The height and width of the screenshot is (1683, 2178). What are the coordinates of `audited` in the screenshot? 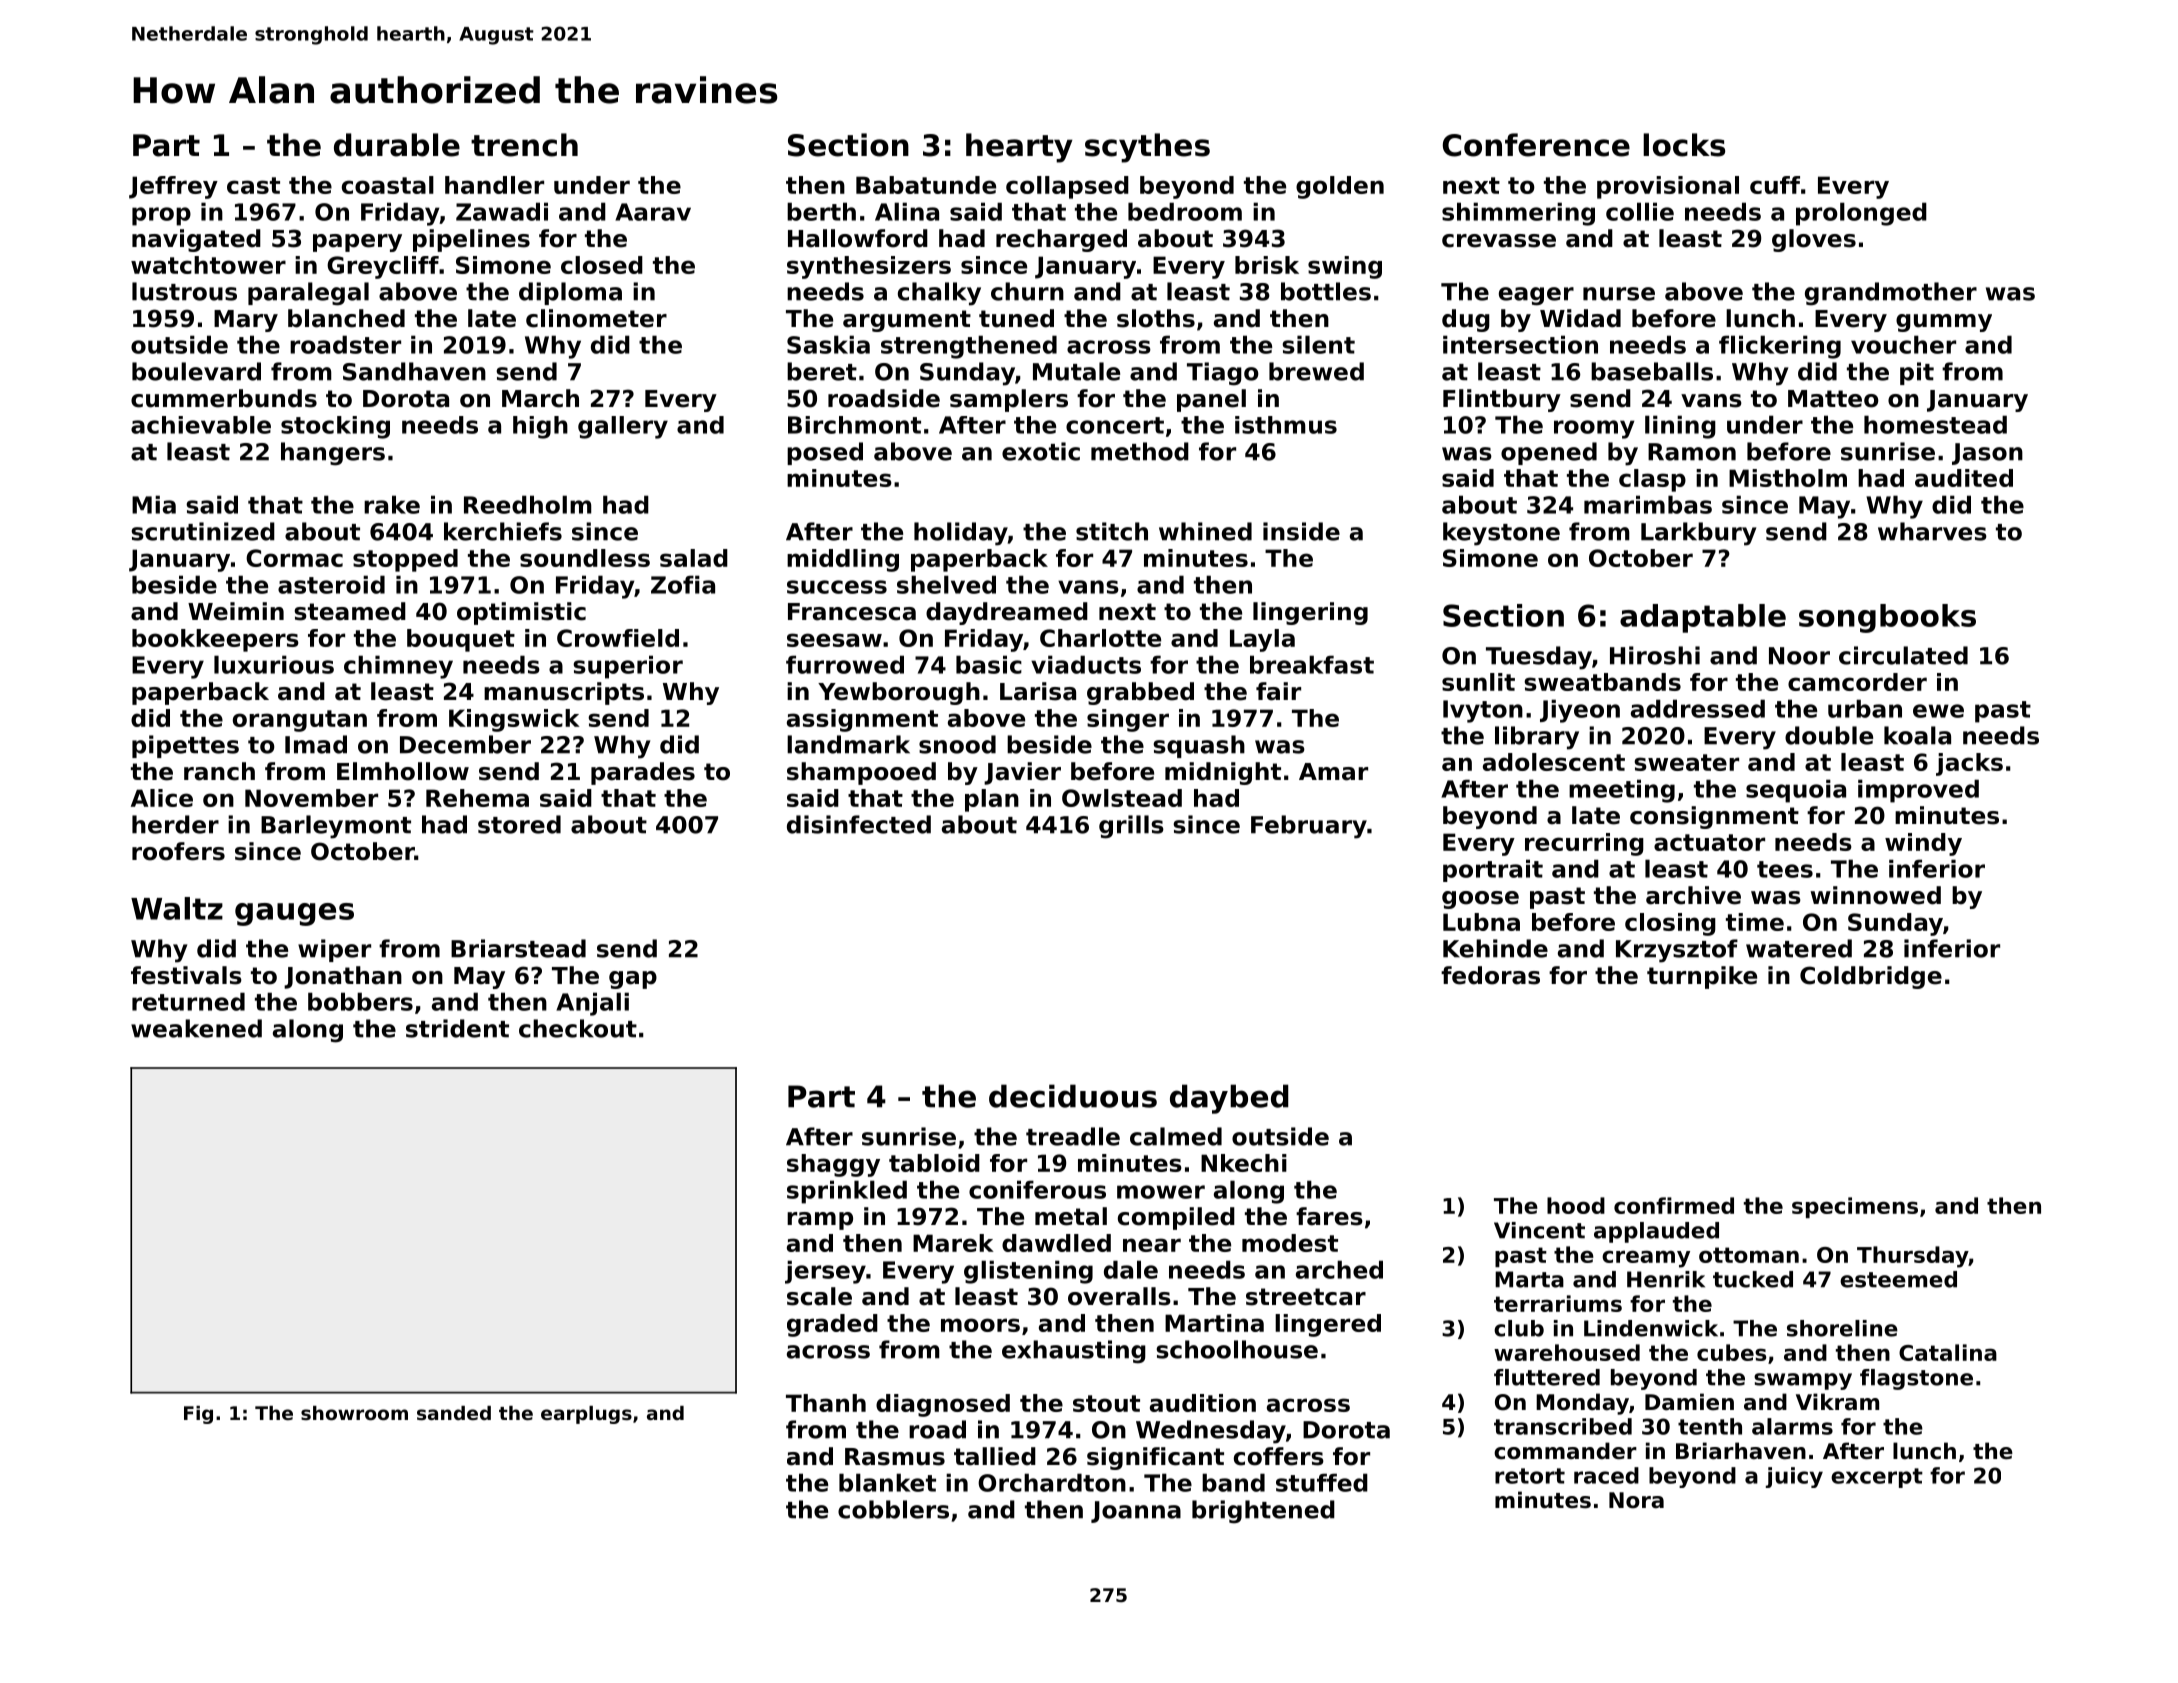 It's located at (1964, 478).
